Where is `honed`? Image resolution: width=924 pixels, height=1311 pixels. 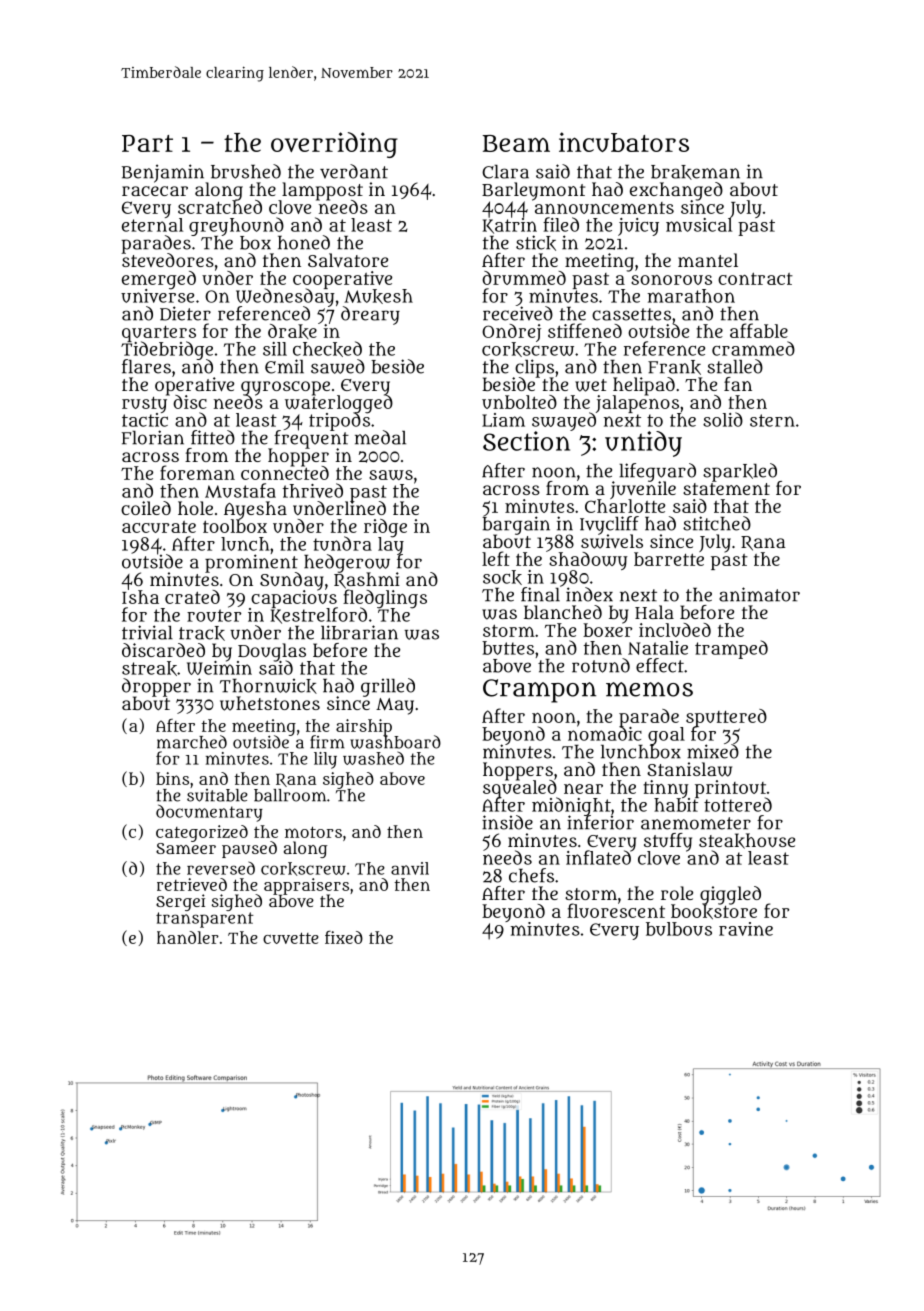
honed is located at coordinates (304, 242).
